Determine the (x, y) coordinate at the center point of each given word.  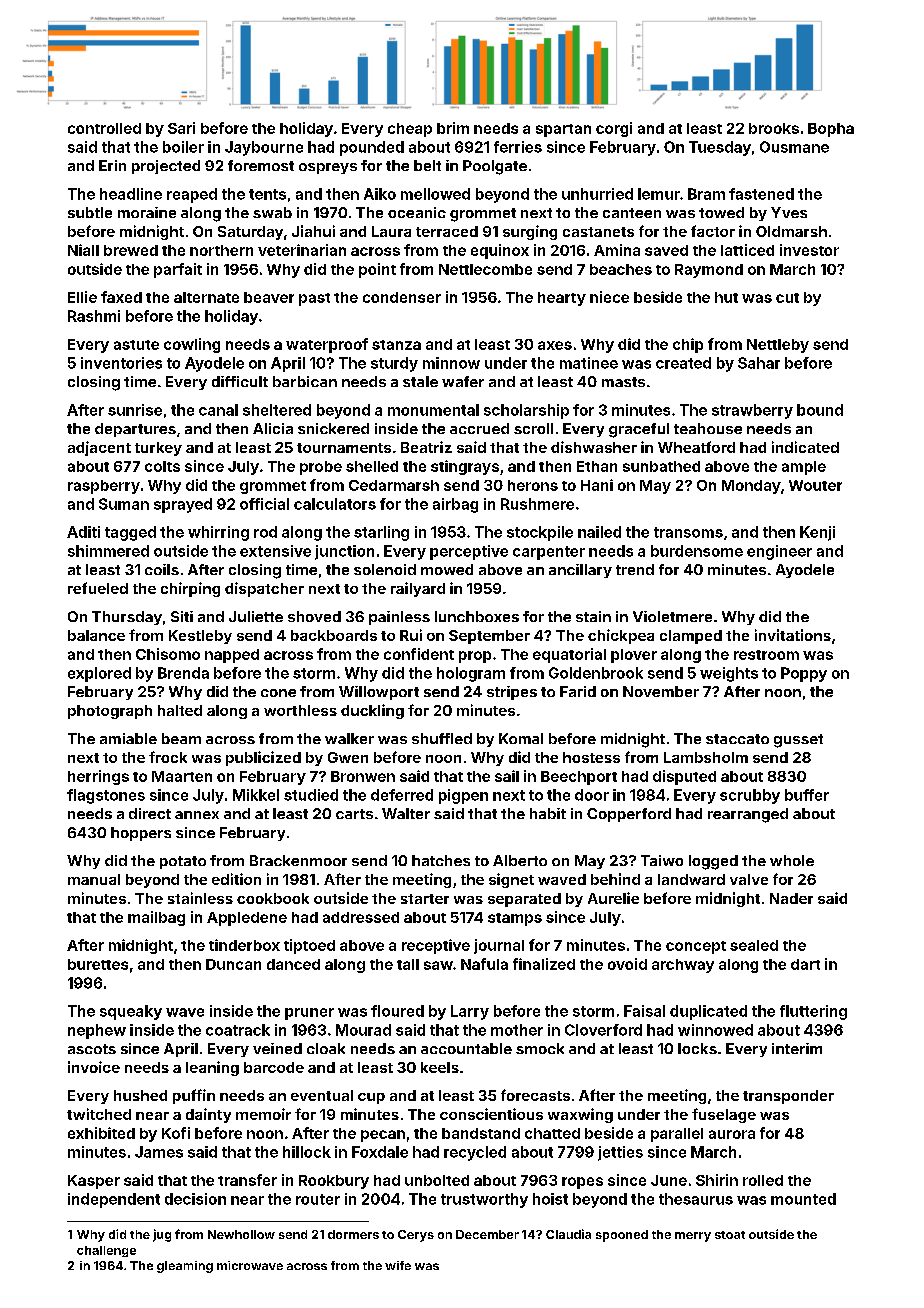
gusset (798, 741)
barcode (274, 1067)
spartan (563, 130)
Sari (181, 128)
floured (397, 1011)
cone (278, 693)
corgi (614, 129)
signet (511, 880)
